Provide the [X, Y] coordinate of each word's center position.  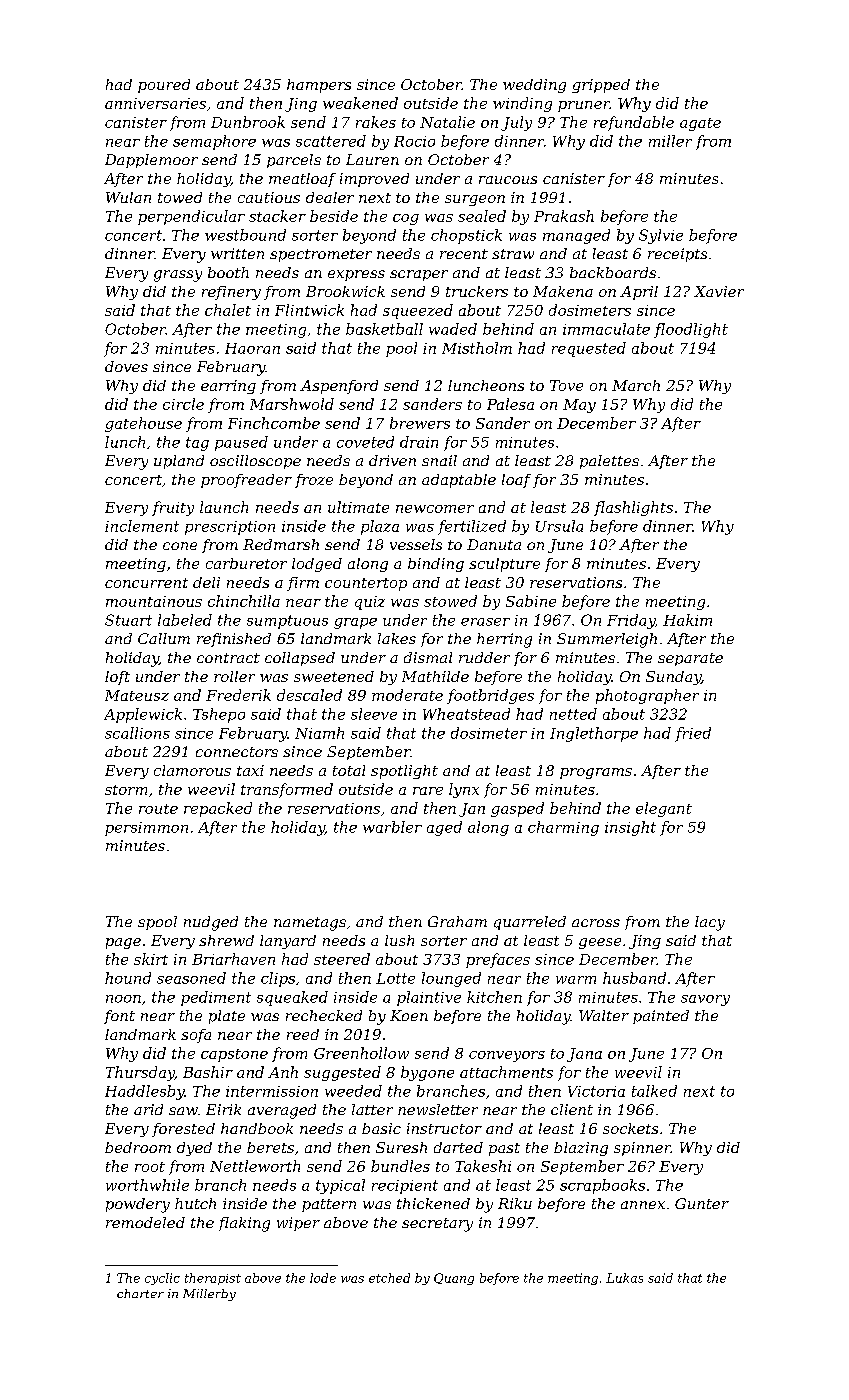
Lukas [624, 1278]
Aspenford [339, 387]
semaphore [214, 142]
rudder [484, 657]
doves [126, 366]
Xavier [719, 291]
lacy [710, 923]
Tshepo [219, 715]
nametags [310, 924]
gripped [601, 86]
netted [573, 714]
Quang [454, 1279]
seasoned [191, 978]
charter [140, 1293]
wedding [534, 86]
